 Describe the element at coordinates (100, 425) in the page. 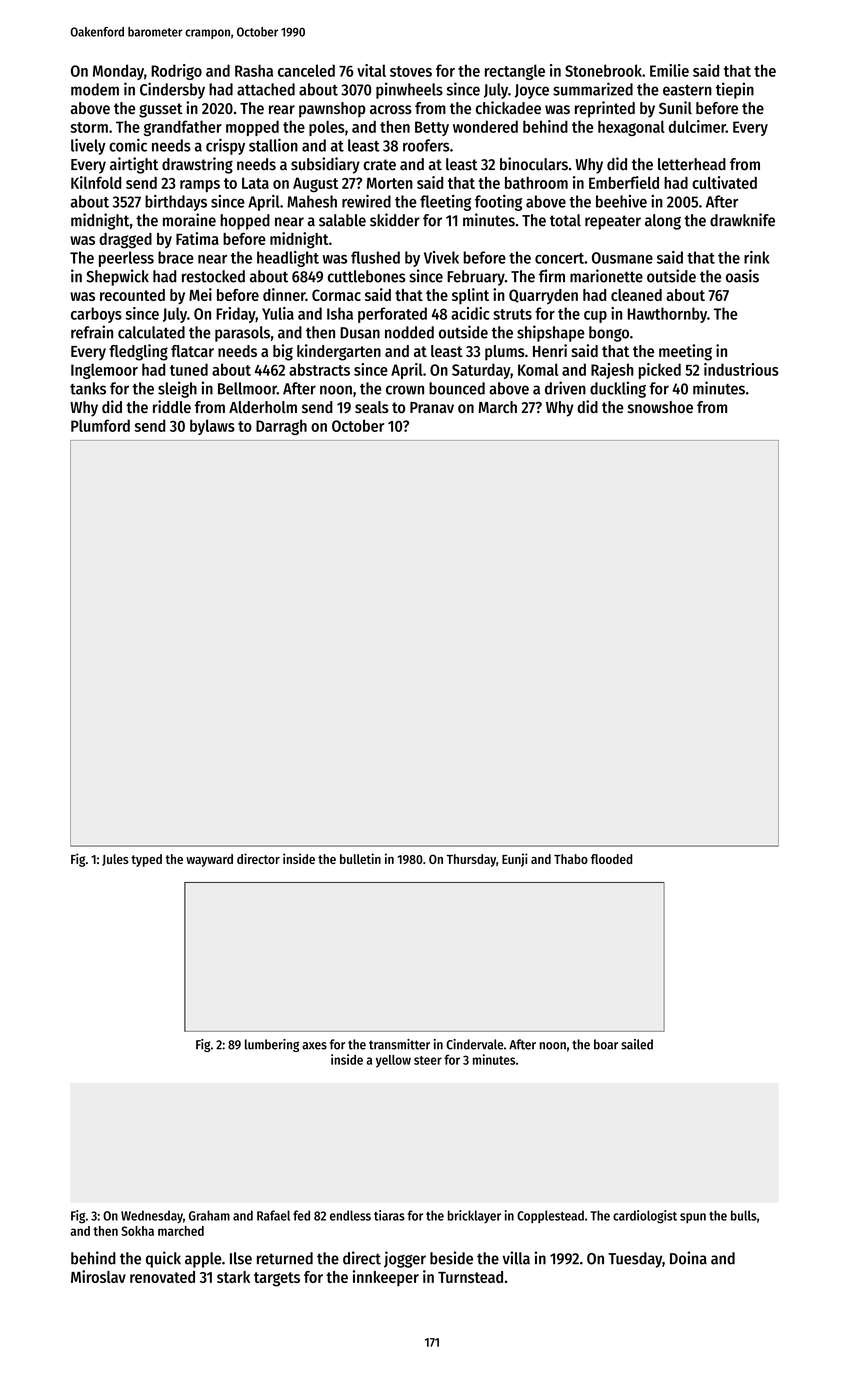

I see `Plumford` at that location.
